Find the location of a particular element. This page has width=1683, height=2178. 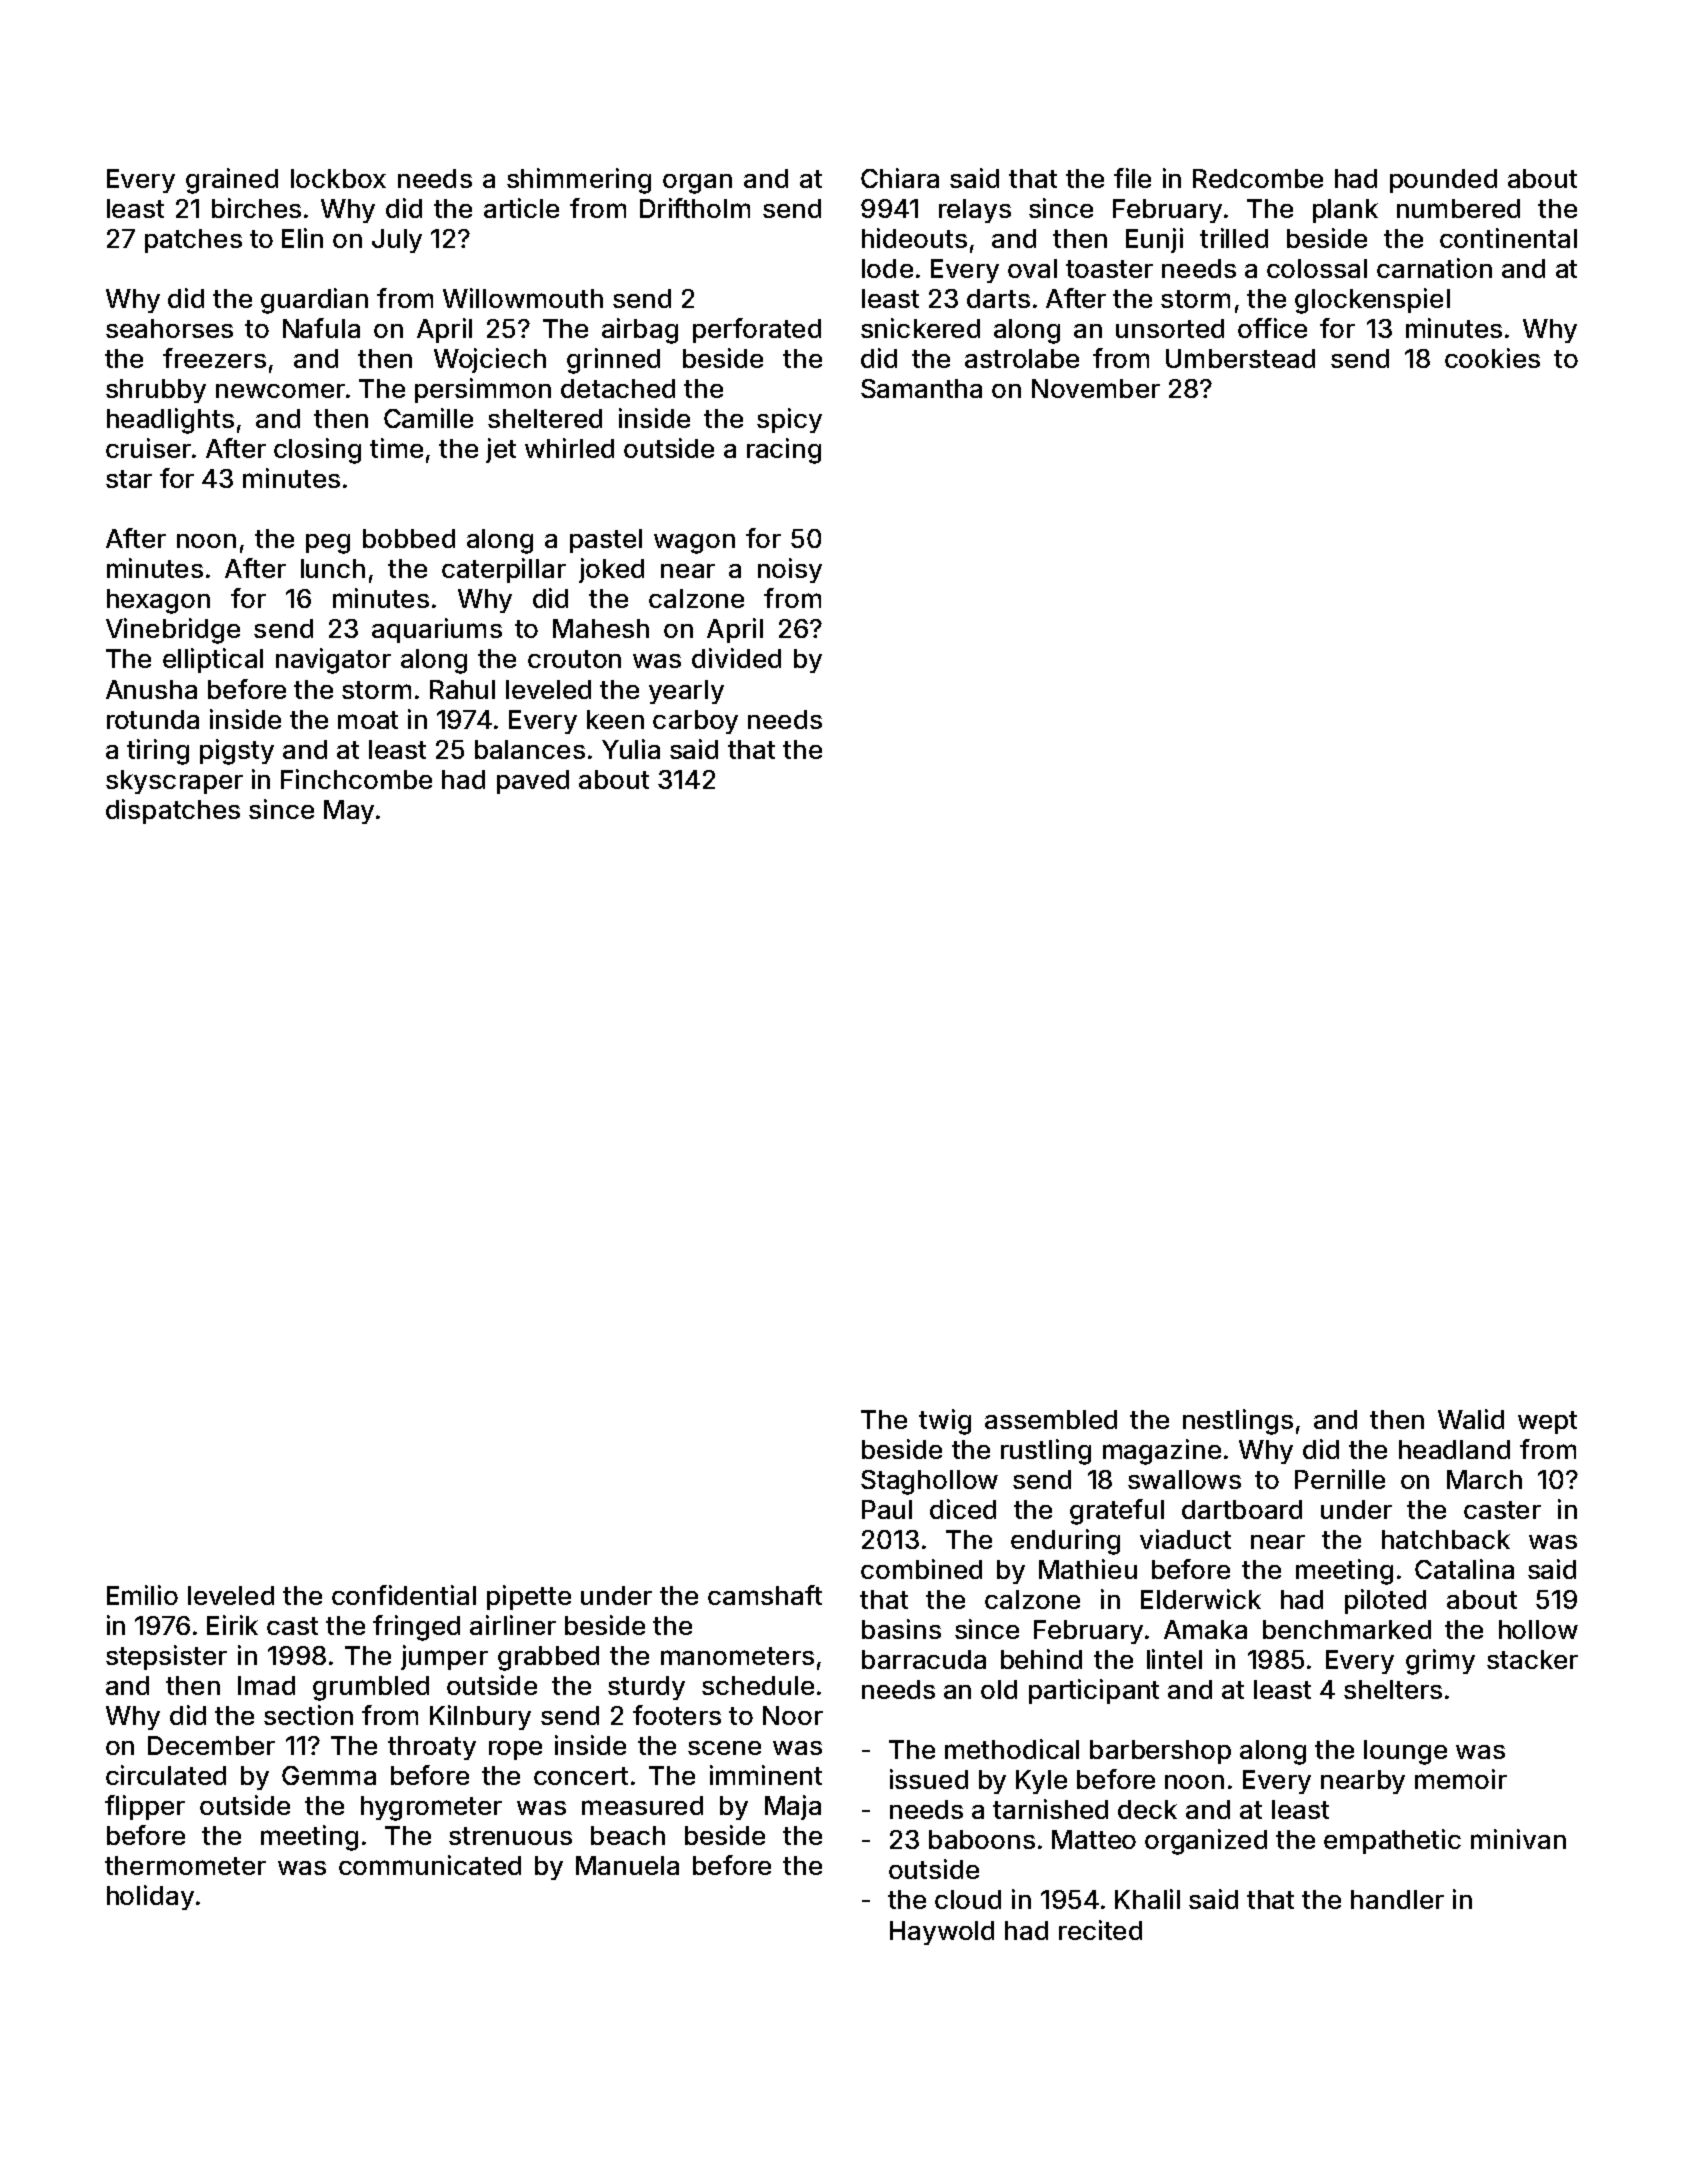

cookies is located at coordinates (1492, 358).
